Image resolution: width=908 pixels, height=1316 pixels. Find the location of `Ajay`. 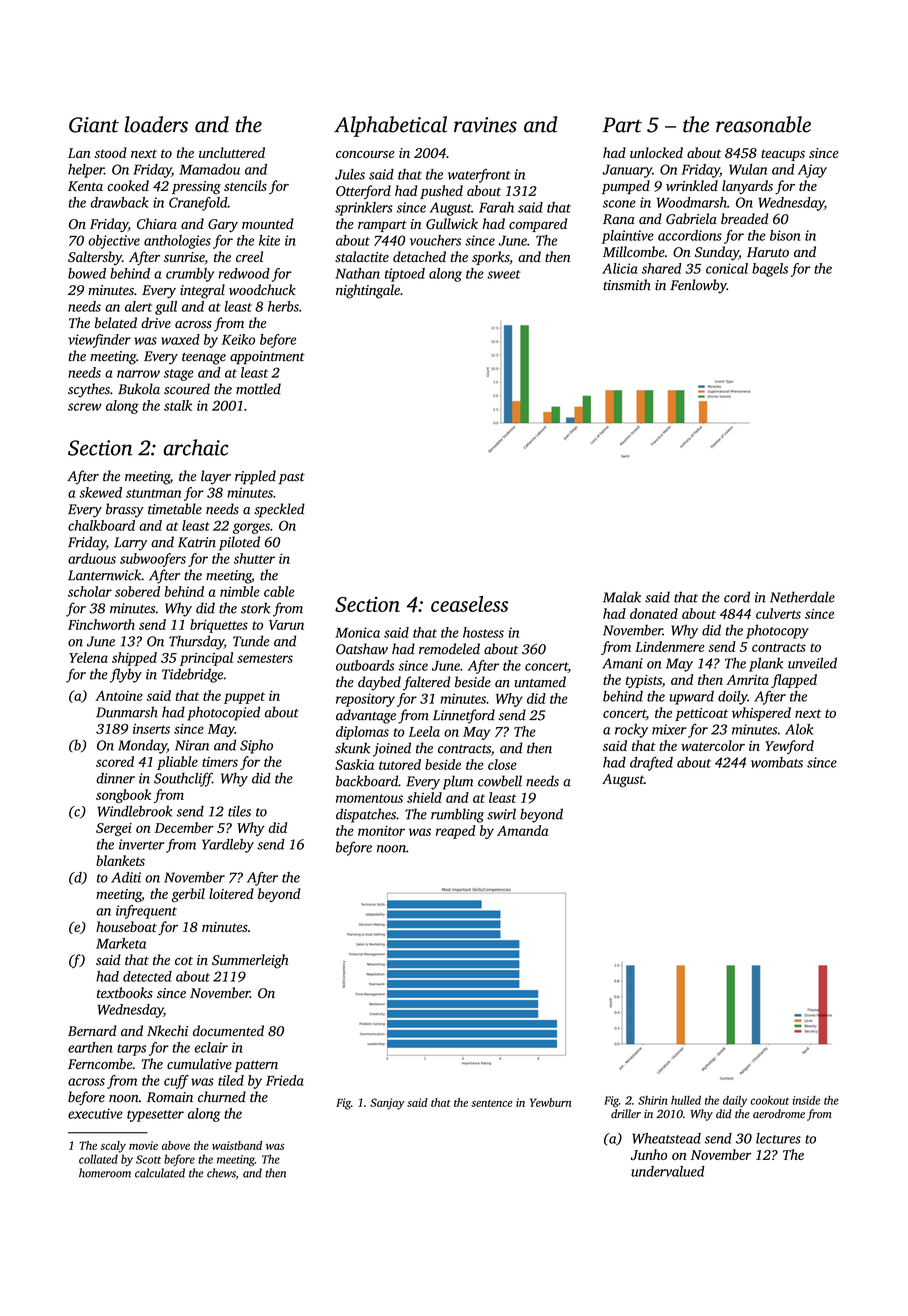

Ajay is located at coordinates (812, 171).
